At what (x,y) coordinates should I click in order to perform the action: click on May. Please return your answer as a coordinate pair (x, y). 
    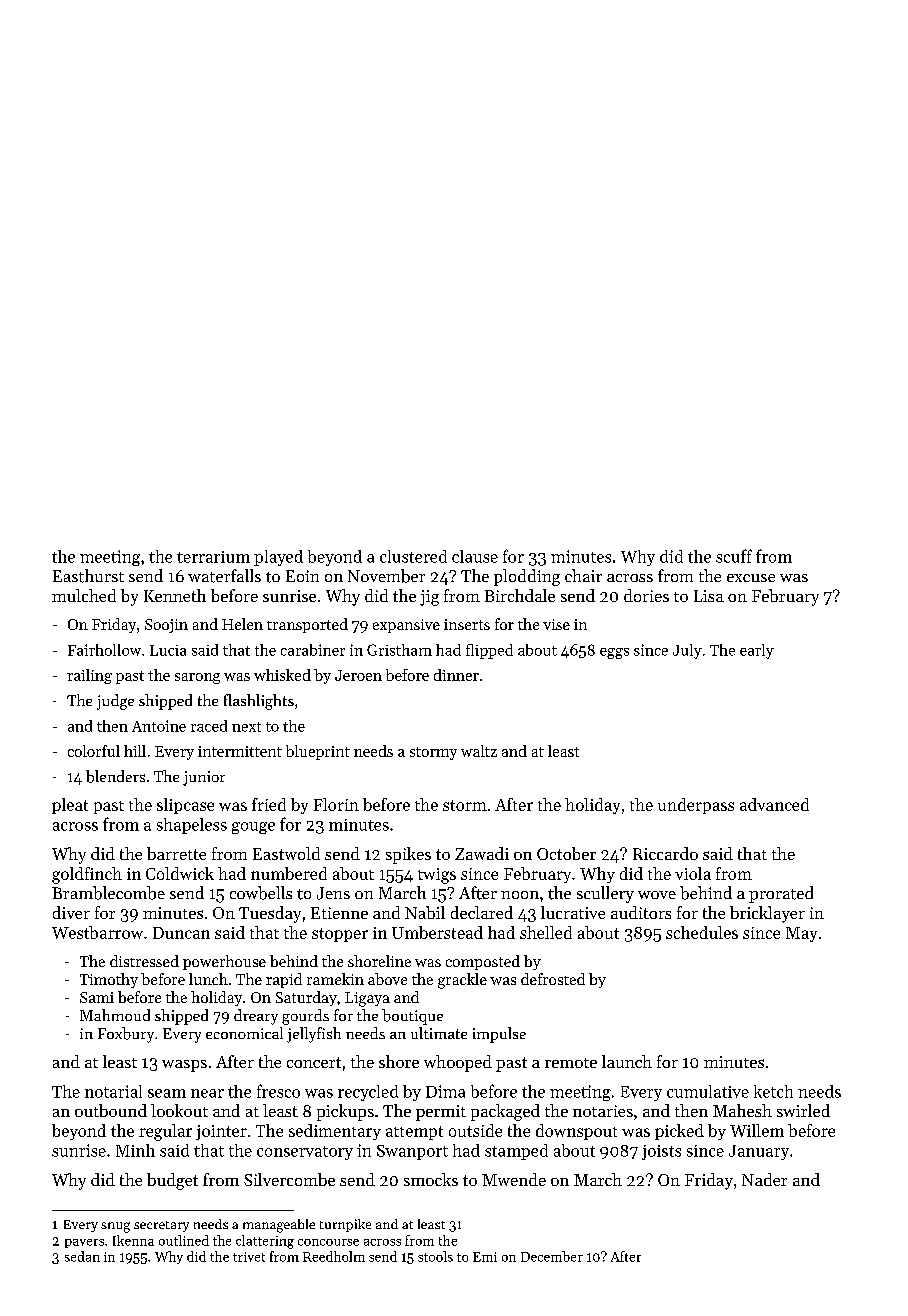
    Looking at the image, I should click on (801, 934).
